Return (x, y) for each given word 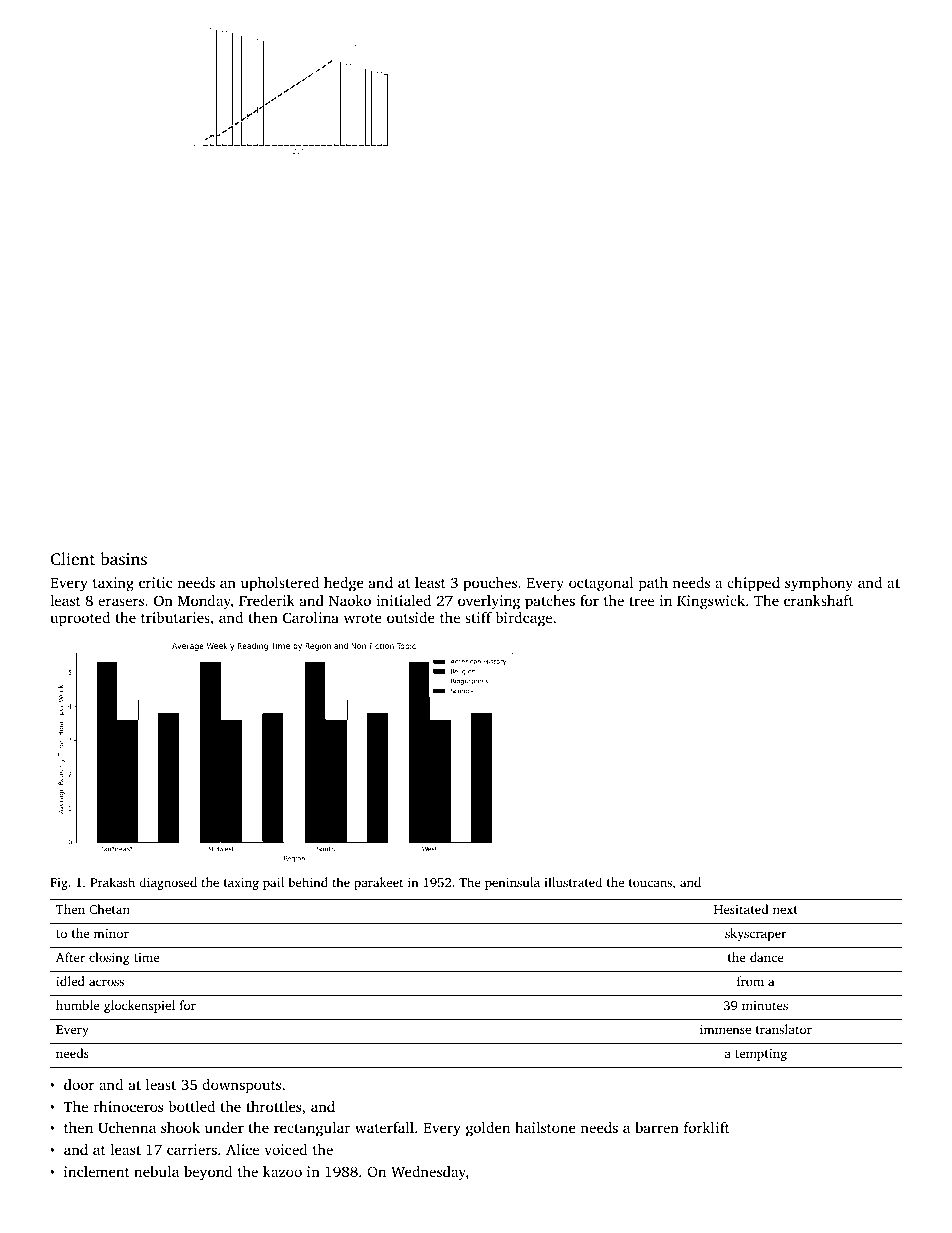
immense (725, 1029)
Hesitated (741, 909)
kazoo (282, 1171)
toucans (650, 883)
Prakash (112, 882)
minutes (765, 1005)
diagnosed (168, 883)
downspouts (241, 1086)
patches (550, 602)
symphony (819, 584)
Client (72, 559)
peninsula (512, 883)
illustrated (573, 882)
